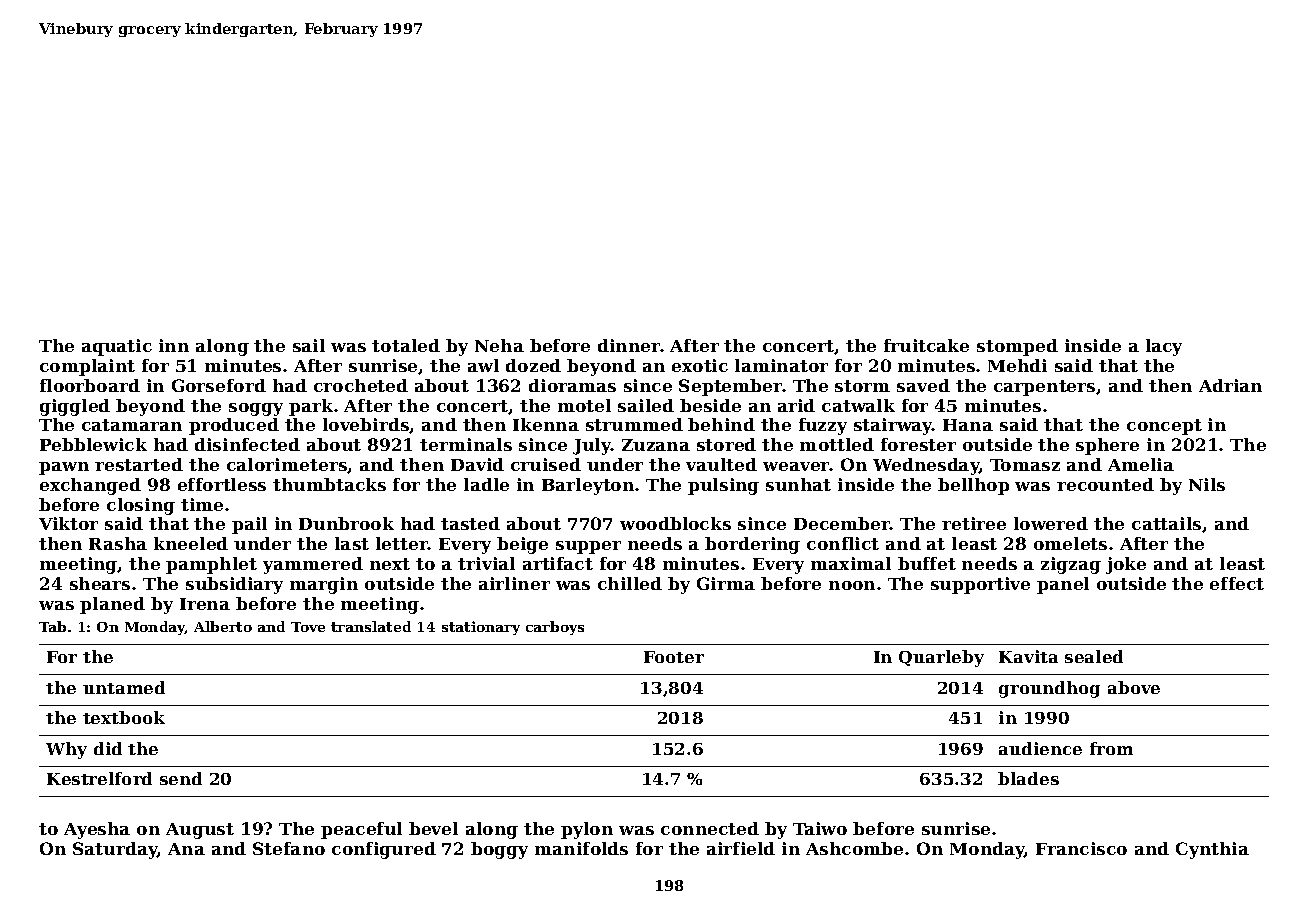  Describe the element at coordinates (223, 626) in the page. I see `Alberto` at that location.
